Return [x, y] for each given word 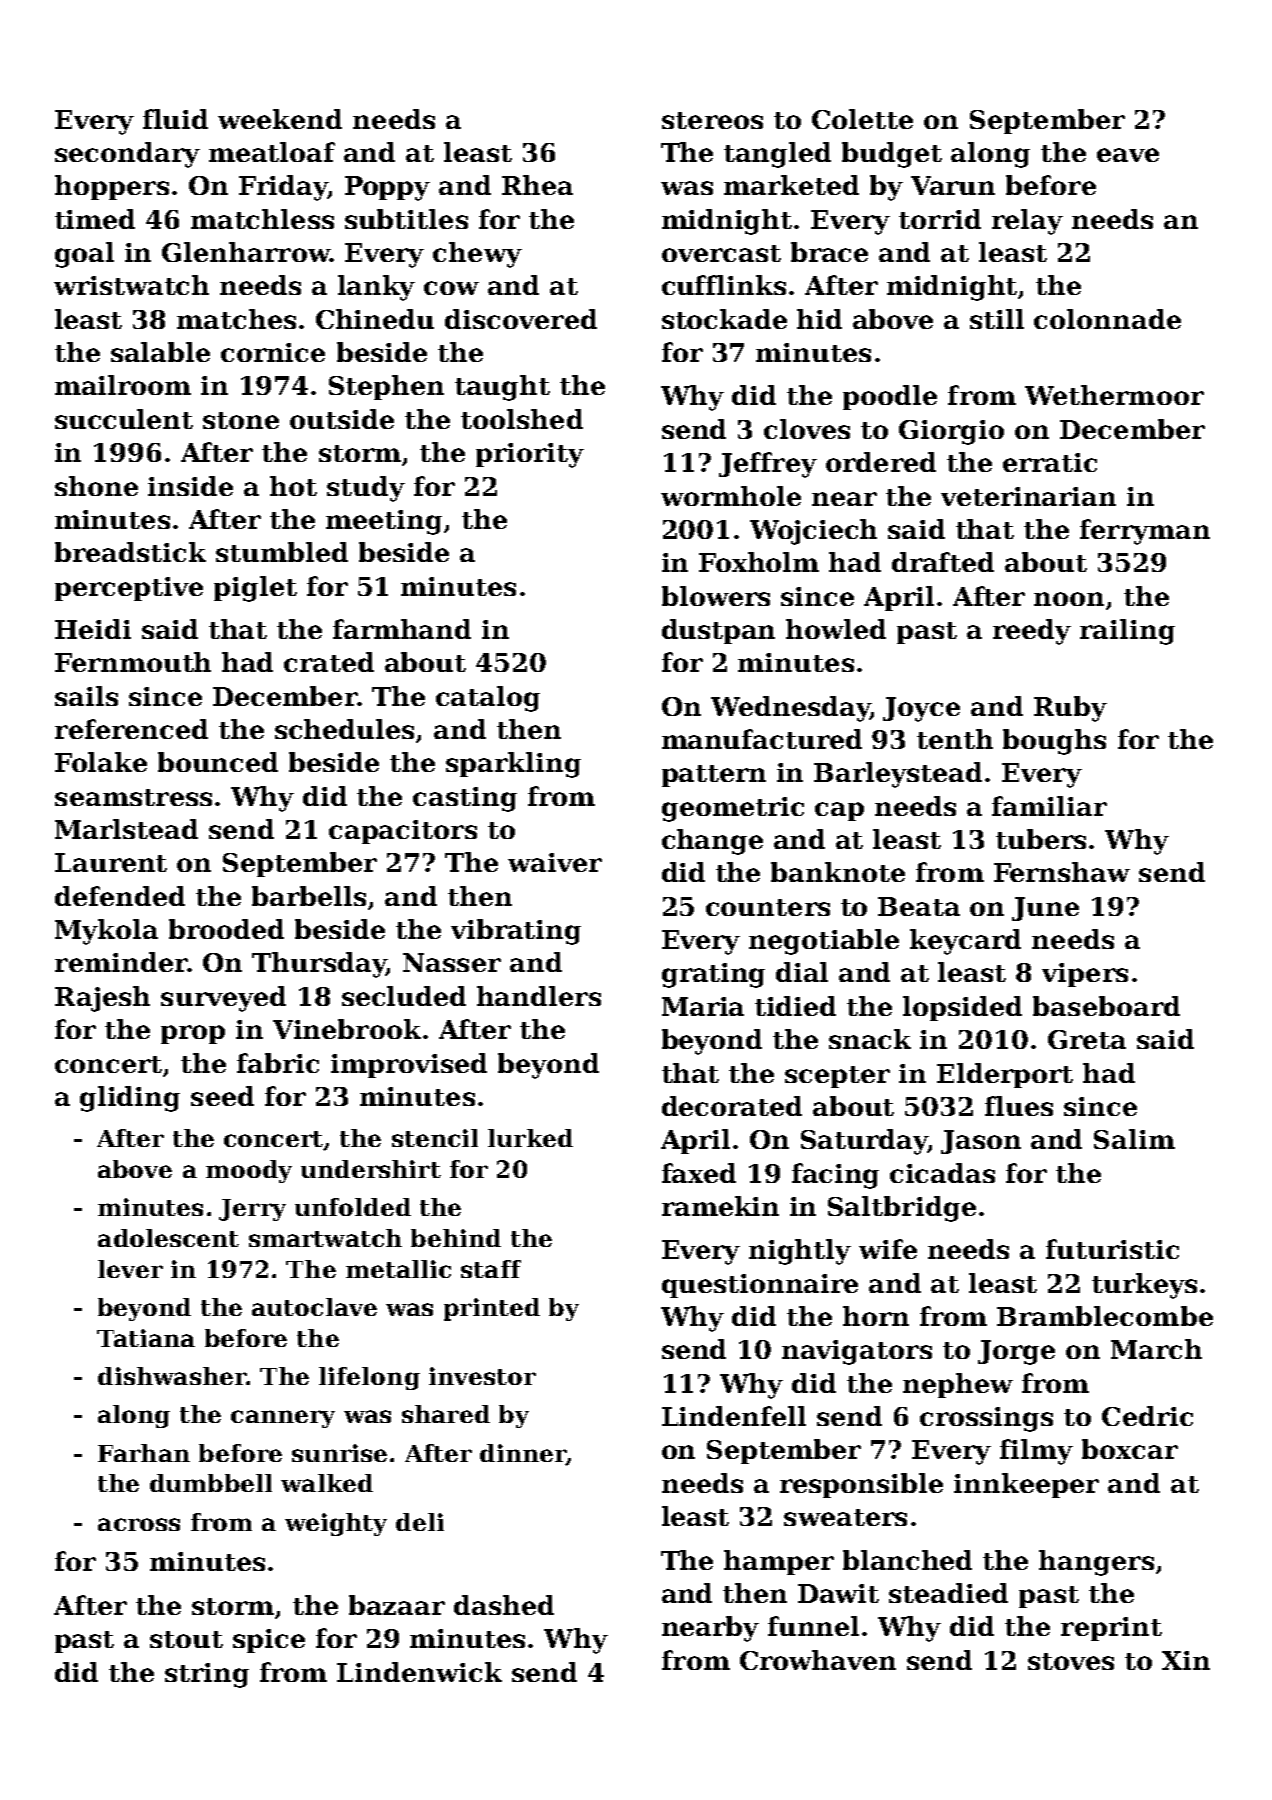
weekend [280, 119]
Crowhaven [818, 1660]
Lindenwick [419, 1672]
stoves [1071, 1661]
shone [96, 486]
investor [482, 1376]
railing [1127, 632]
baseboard [1106, 1006]
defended [120, 896]
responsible [861, 1485]
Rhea [537, 185]
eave [1128, 155]
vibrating [516, 932]
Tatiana [146, 1338]
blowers [716, 596]
